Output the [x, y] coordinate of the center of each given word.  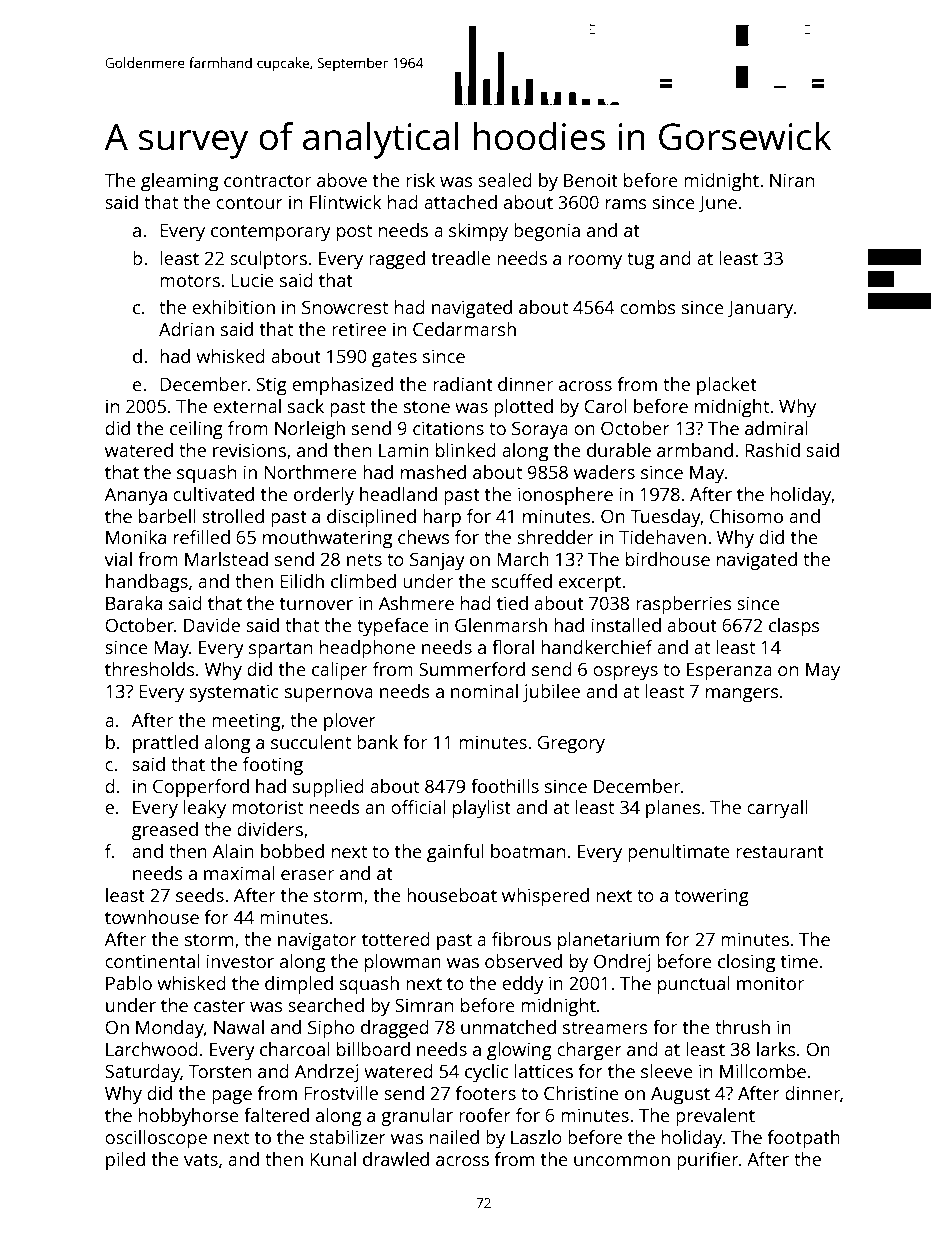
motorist [267, 807]
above [342, 180]
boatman [528, 851]
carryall [777, 809]
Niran [792, 180]
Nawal [239, 1027]
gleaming [179, 182]
